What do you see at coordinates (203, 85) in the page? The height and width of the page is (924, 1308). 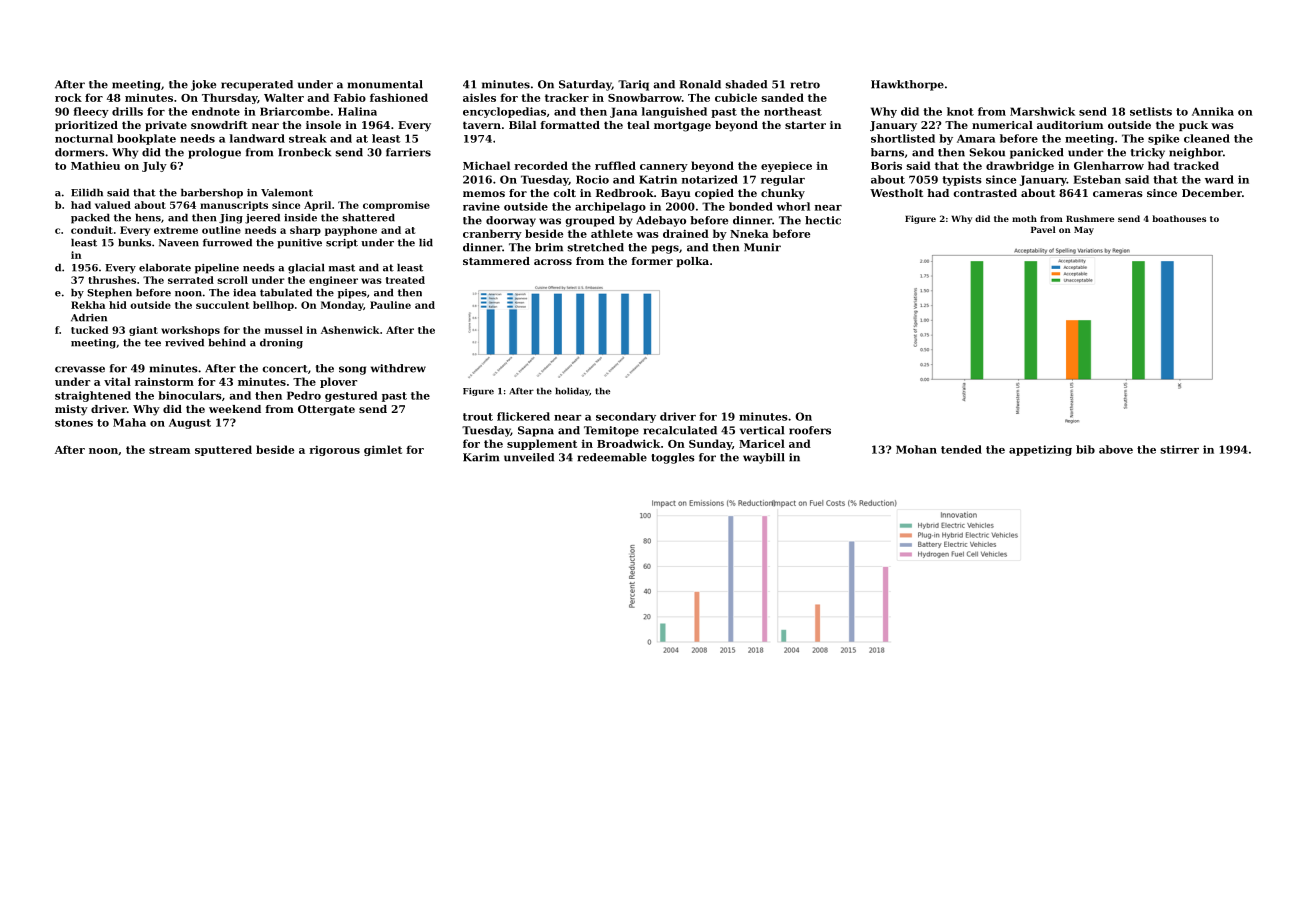 I see `joke` at bounding box center [203, 85].
